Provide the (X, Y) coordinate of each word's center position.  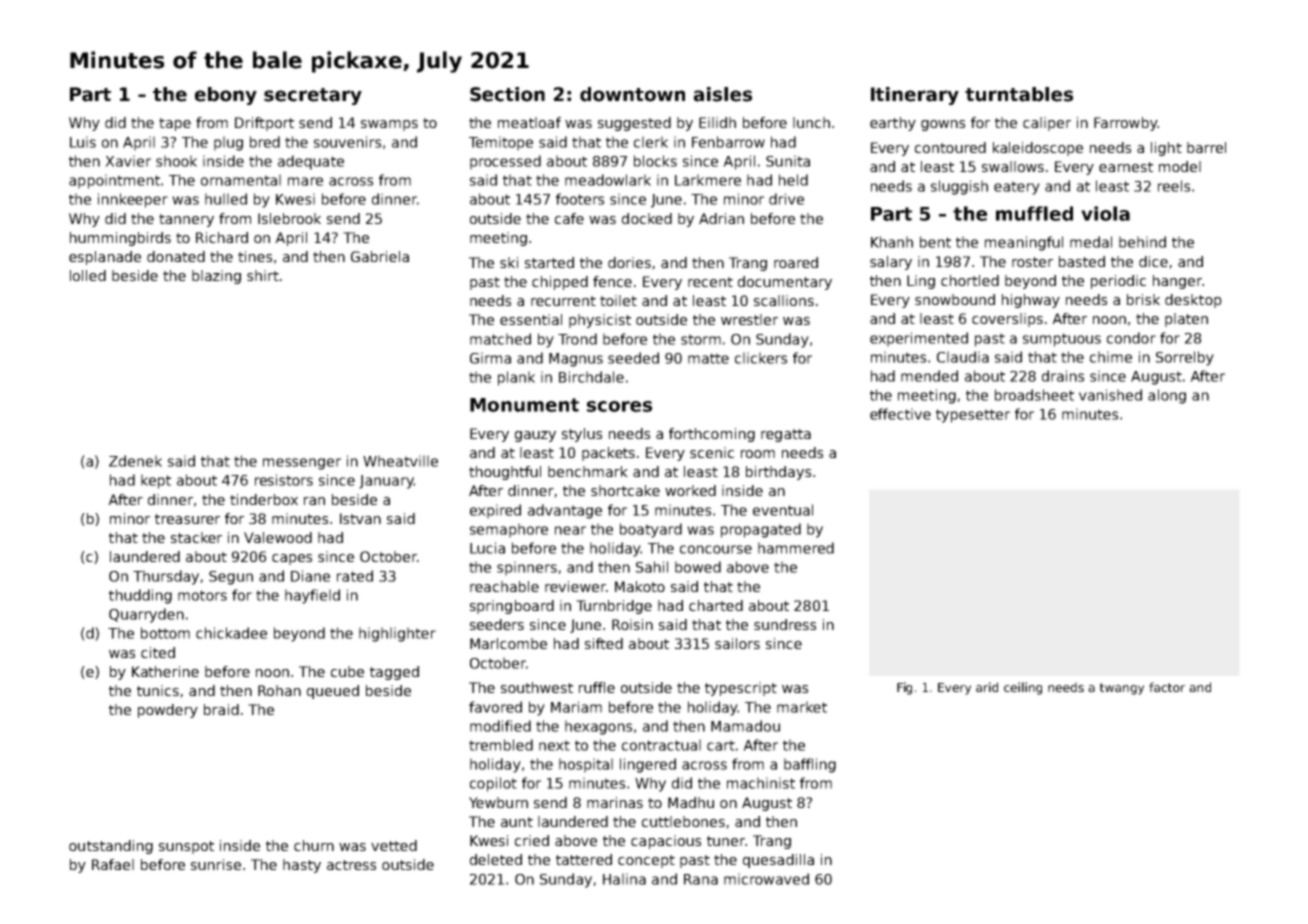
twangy (1122, 689)
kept (156, 481)
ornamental (241, 180)
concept (646, 861)
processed (505, 162)
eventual (783, 510)
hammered (796, 548)
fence (612, 281)
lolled (88, 275)
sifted (604, 643)
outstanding (111, 847)
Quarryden (146, 615)
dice (1153, 261)
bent (935, 242)
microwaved (766, 879)
